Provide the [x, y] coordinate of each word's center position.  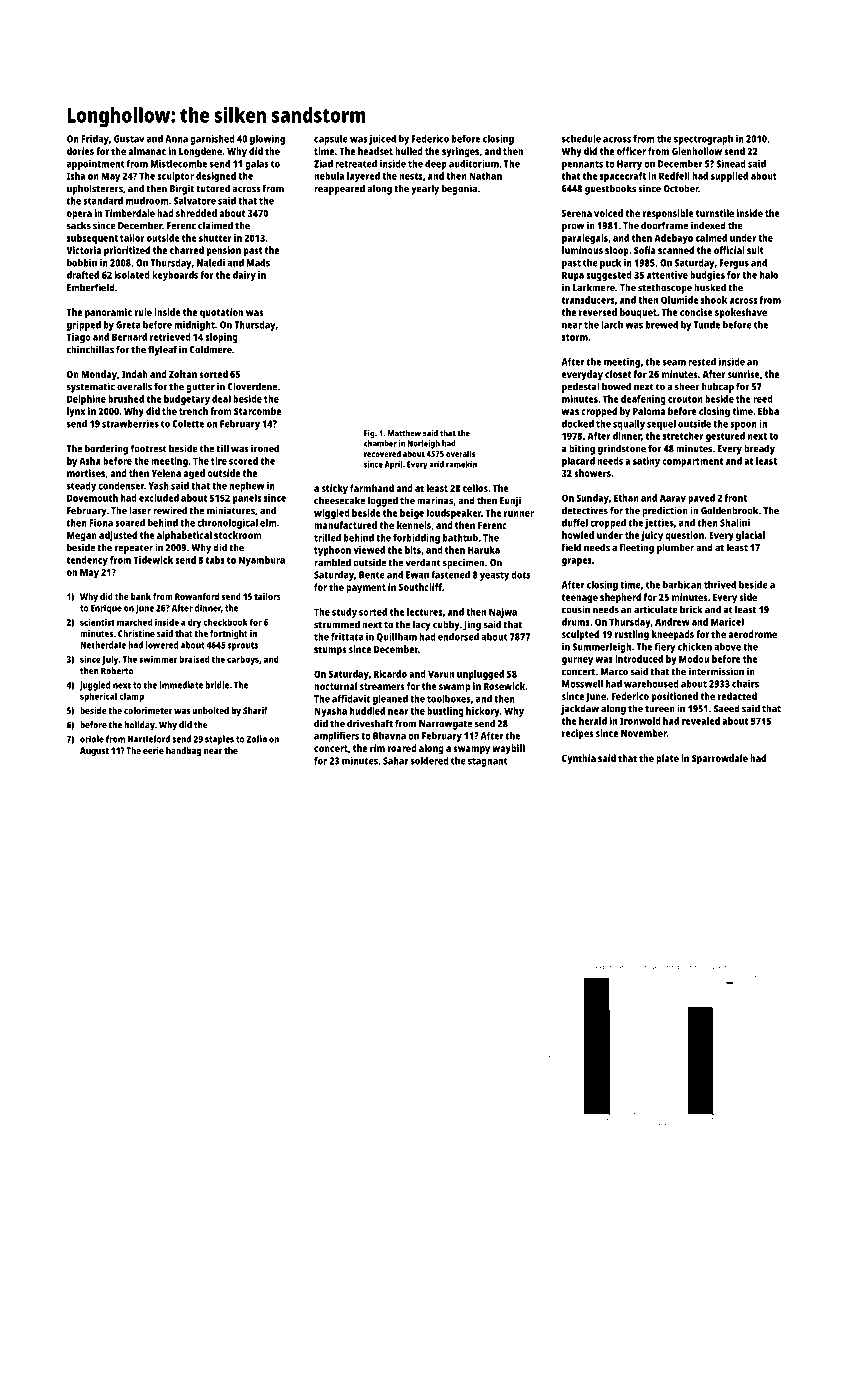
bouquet [638, 313]
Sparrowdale [720, 759]
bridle [217, 685]
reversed [598, 312]
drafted [83, 275]
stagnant [488, 762]
